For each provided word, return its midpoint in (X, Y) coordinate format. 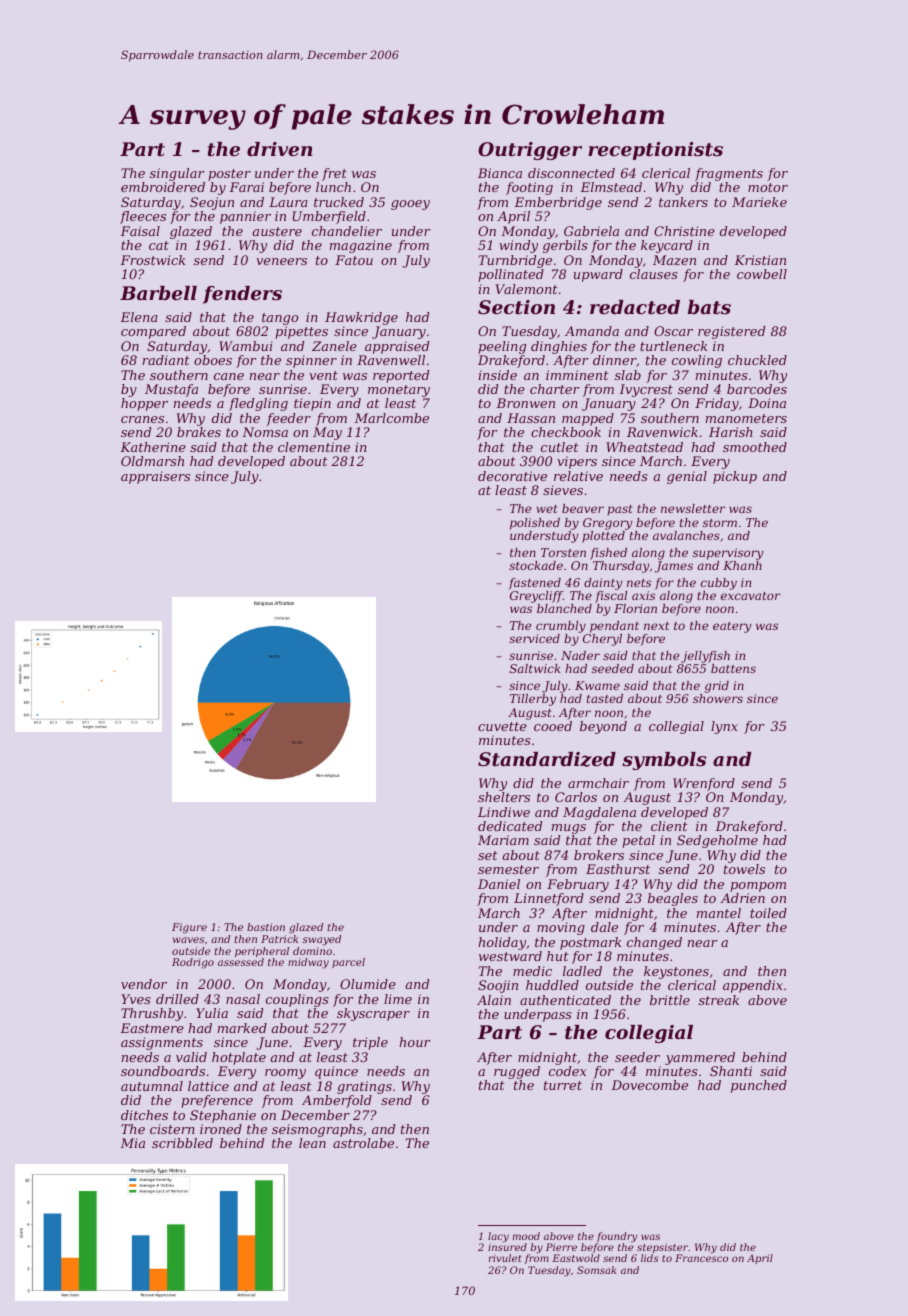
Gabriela (591, 231)
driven (280, 149)
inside (498, 375)
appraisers (155, 477)
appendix (753, 986)
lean (312, 1143)
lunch (333, 187)
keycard (667, 246)
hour (415, 1042)
